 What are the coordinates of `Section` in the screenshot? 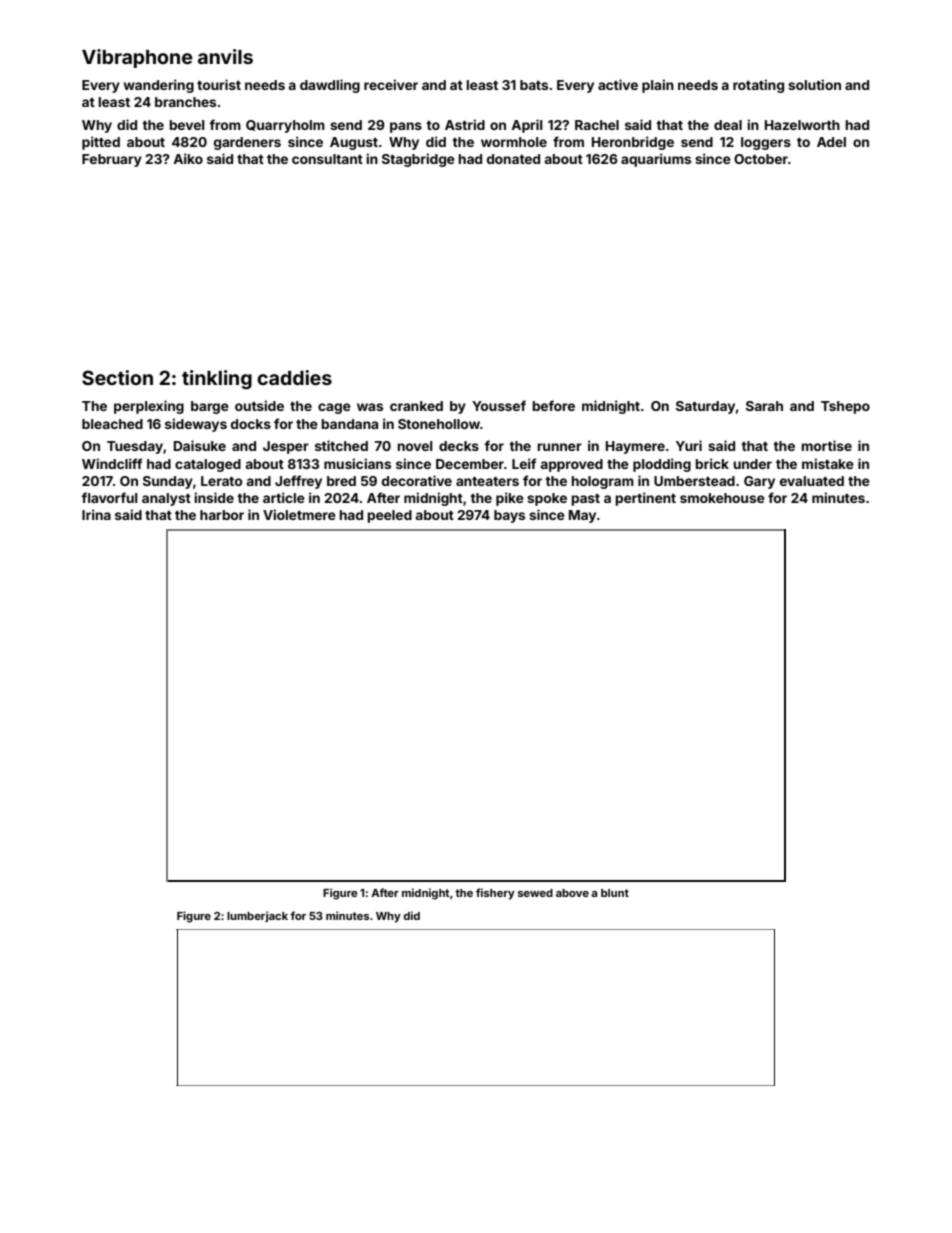 It's located at (117, 377).
